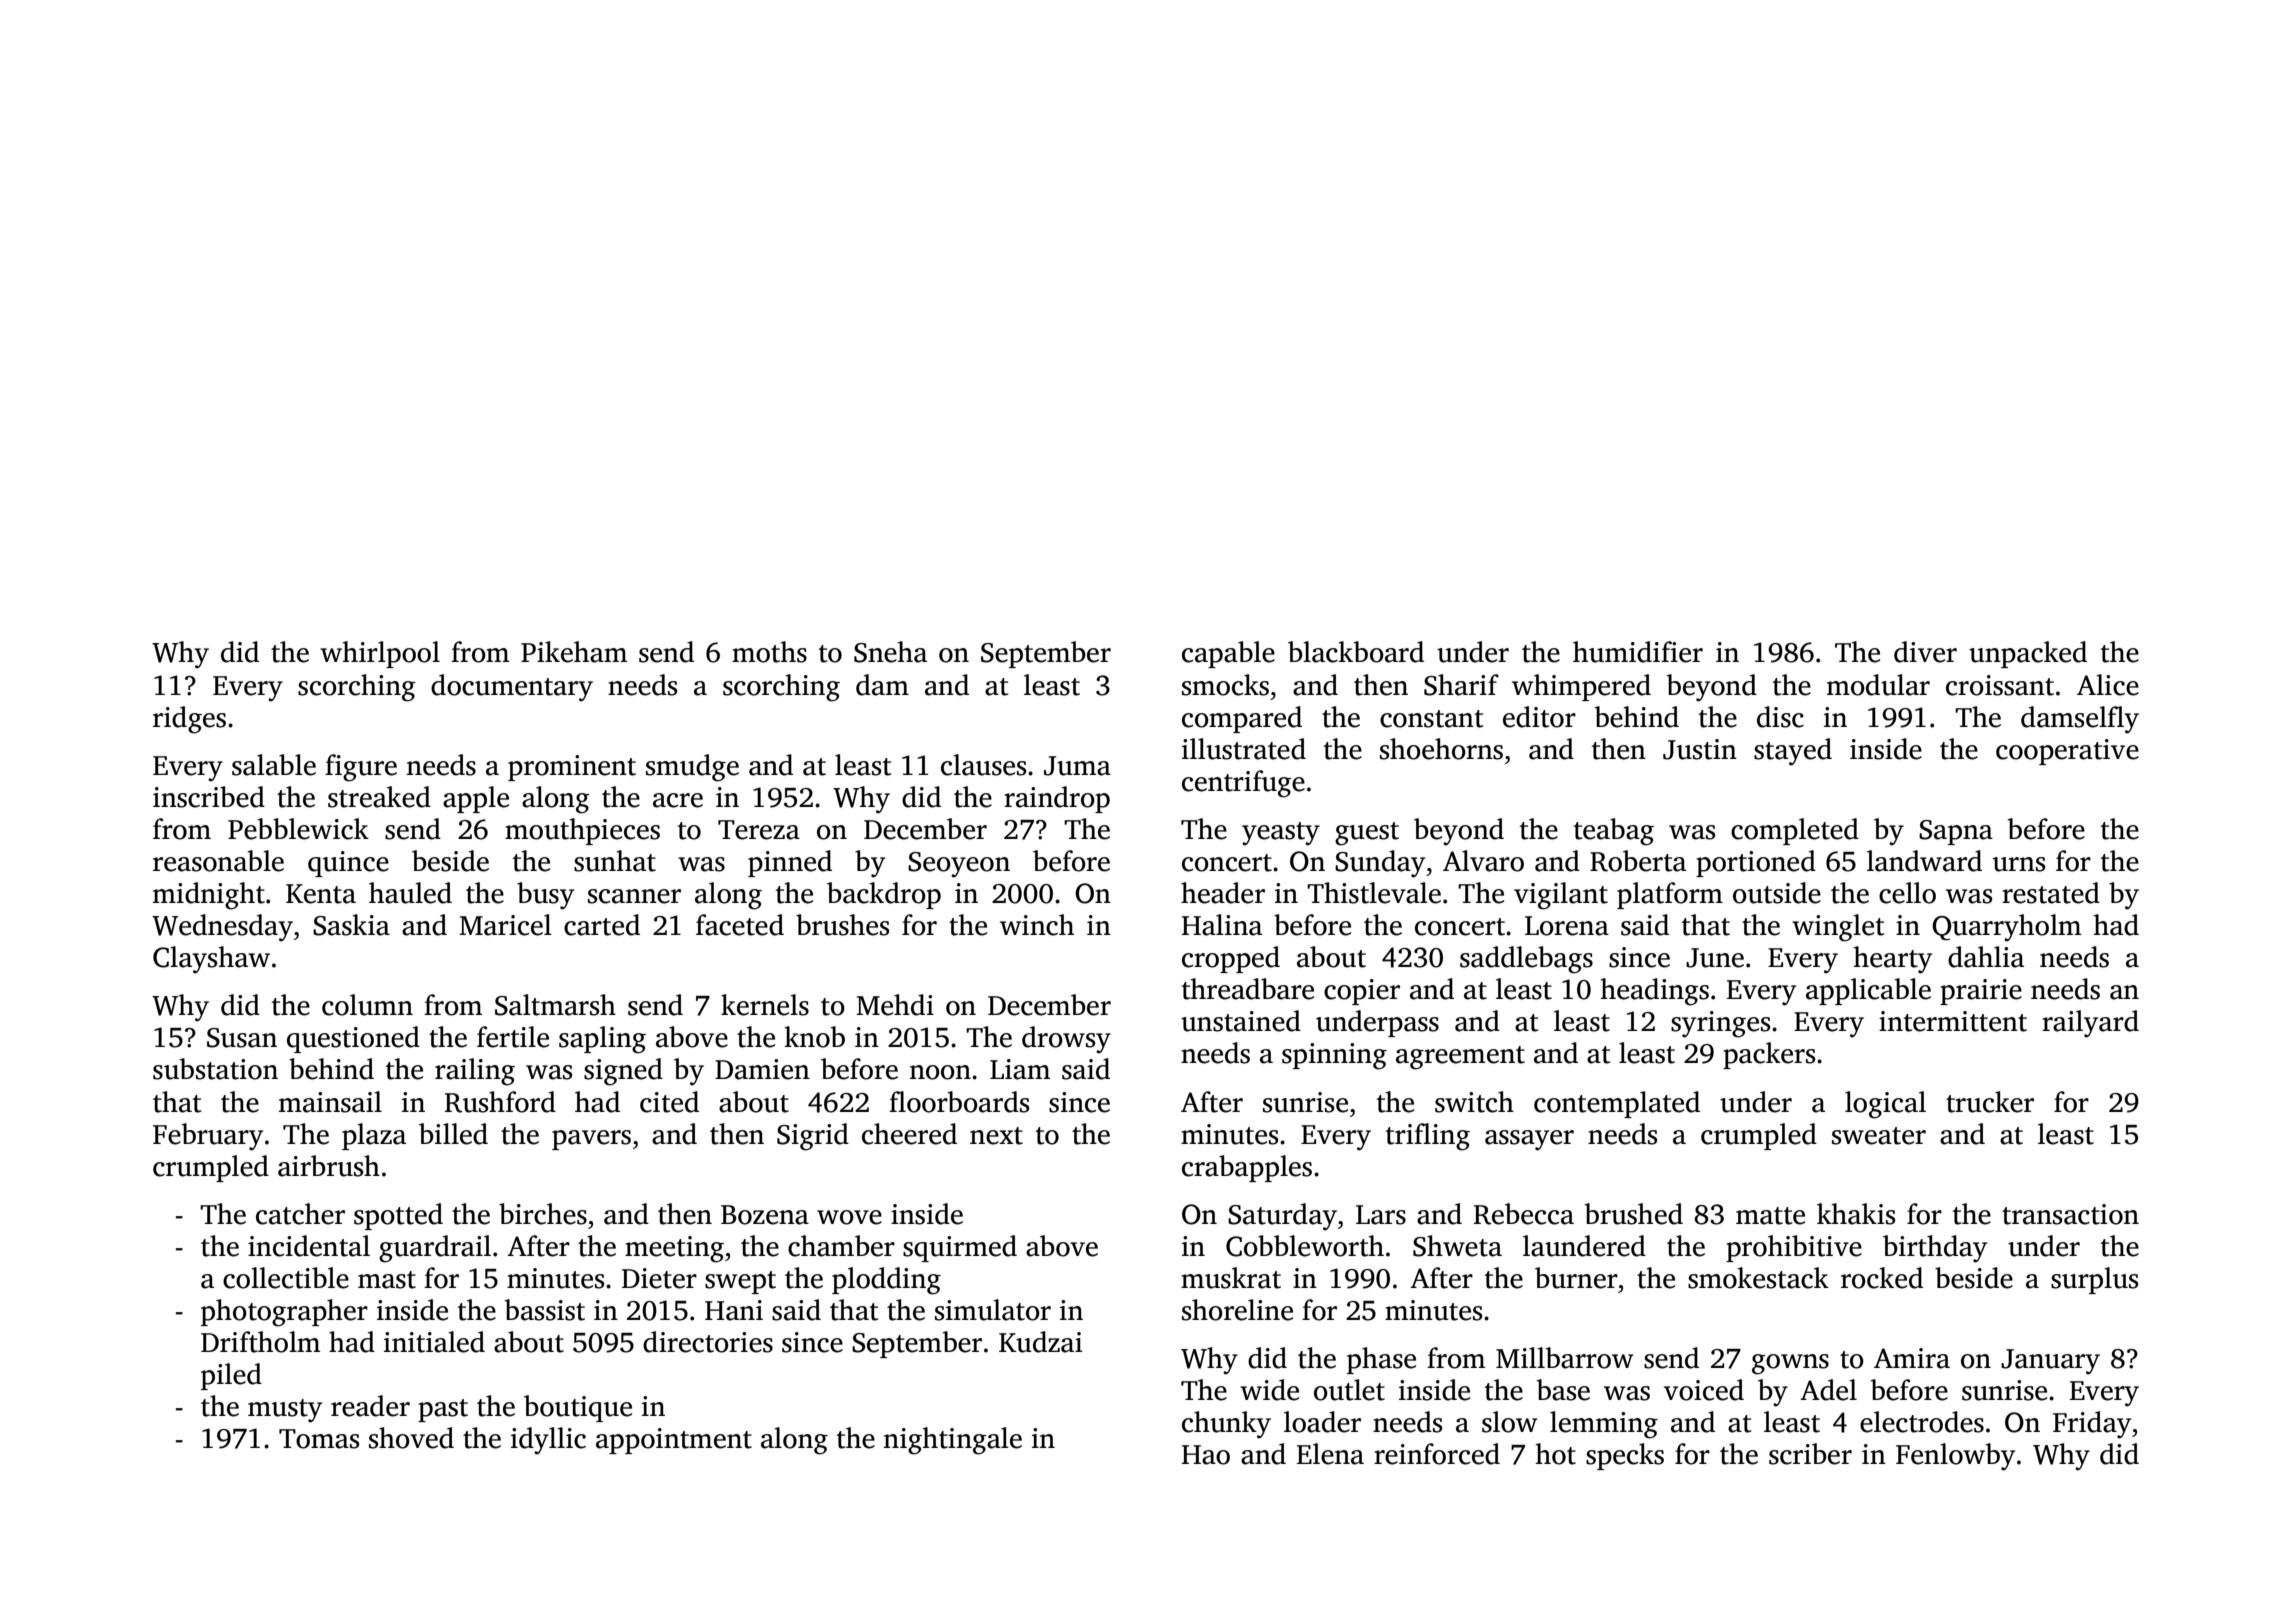 Image resolution: width=2292 pixels, height=1620 pixels. Describe the element at coordinates (209, 896) in the screenshot. I see `midnight` at that location.
